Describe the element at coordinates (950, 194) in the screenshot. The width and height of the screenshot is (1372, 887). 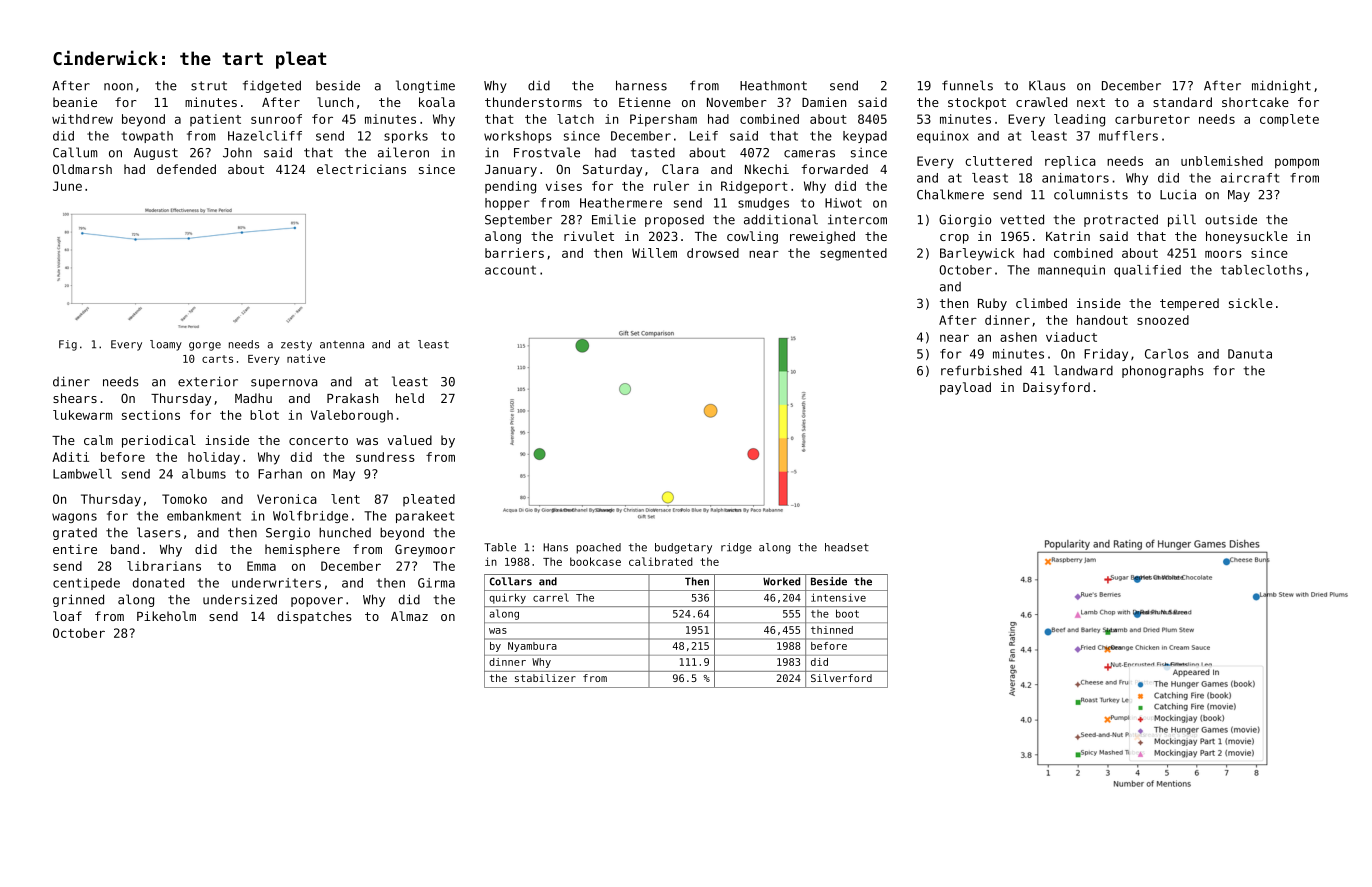
I see `Chalkmere` at that location.
